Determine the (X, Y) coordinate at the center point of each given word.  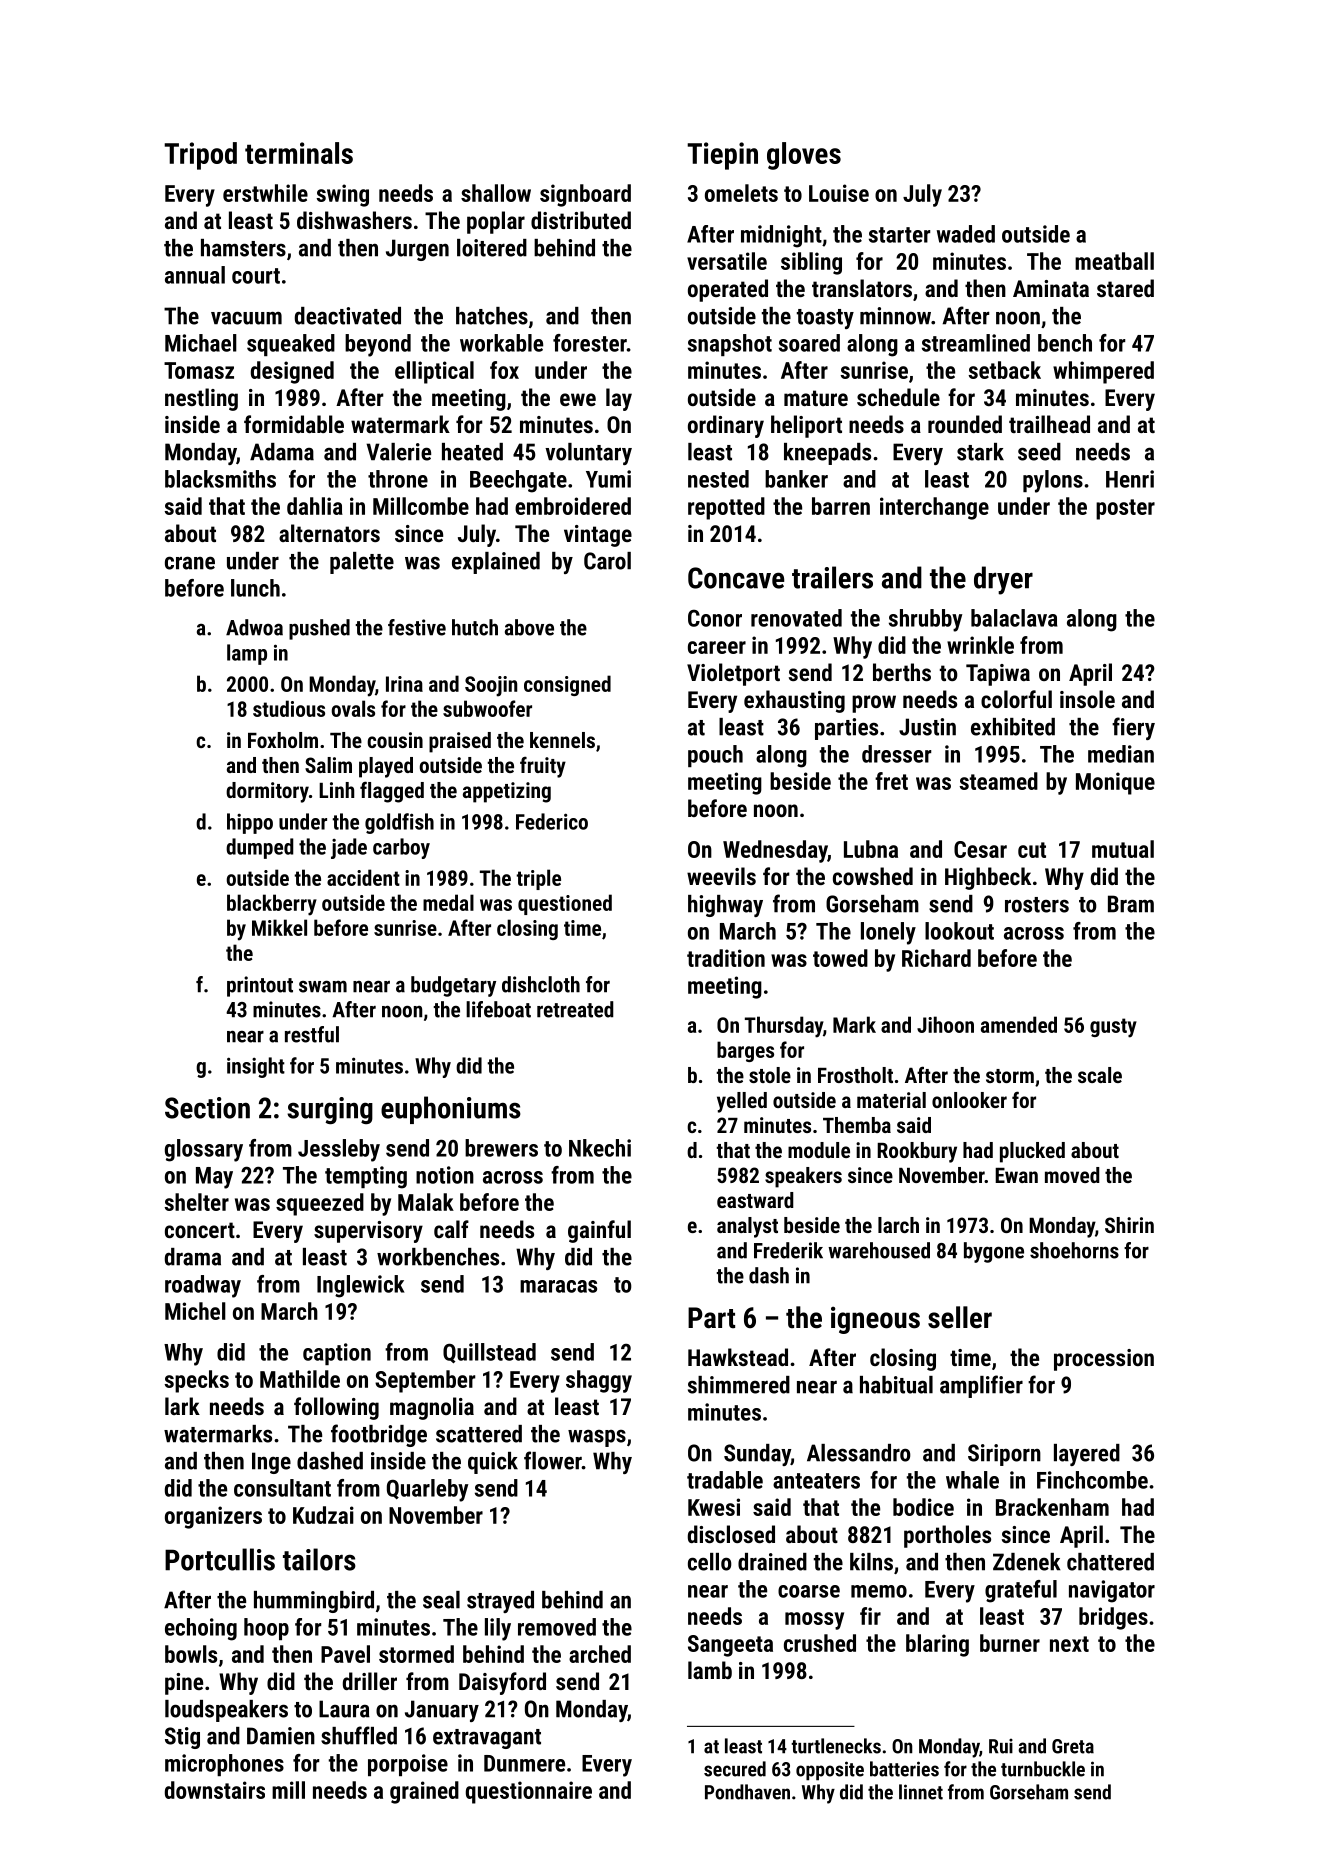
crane (190, 563)
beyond (378, 345)
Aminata (1051, 288)
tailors (319, 1559)
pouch (715, 756)
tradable (725, 1480)
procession (1104, 1360)
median (1121, 754)
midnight (781, 236)
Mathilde (300, 1379)
